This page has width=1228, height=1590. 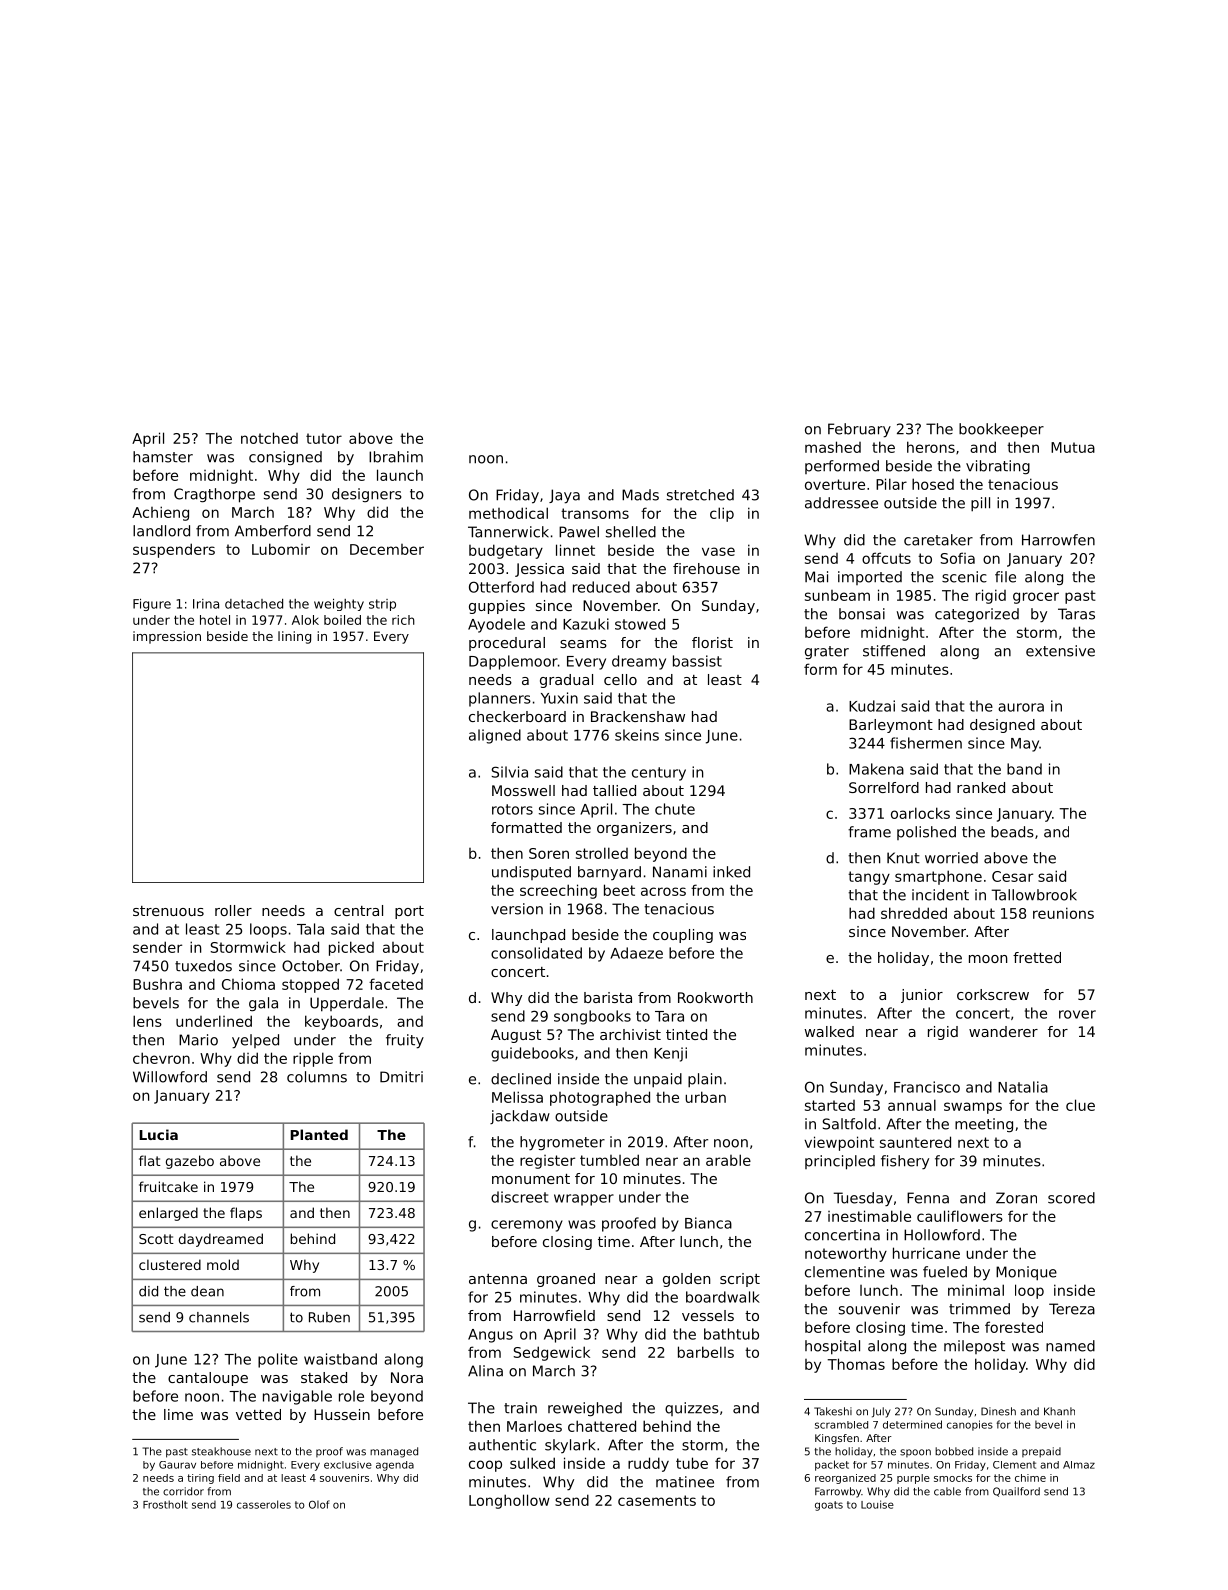 I want to click on managed, so click(x=394, y=1452).
